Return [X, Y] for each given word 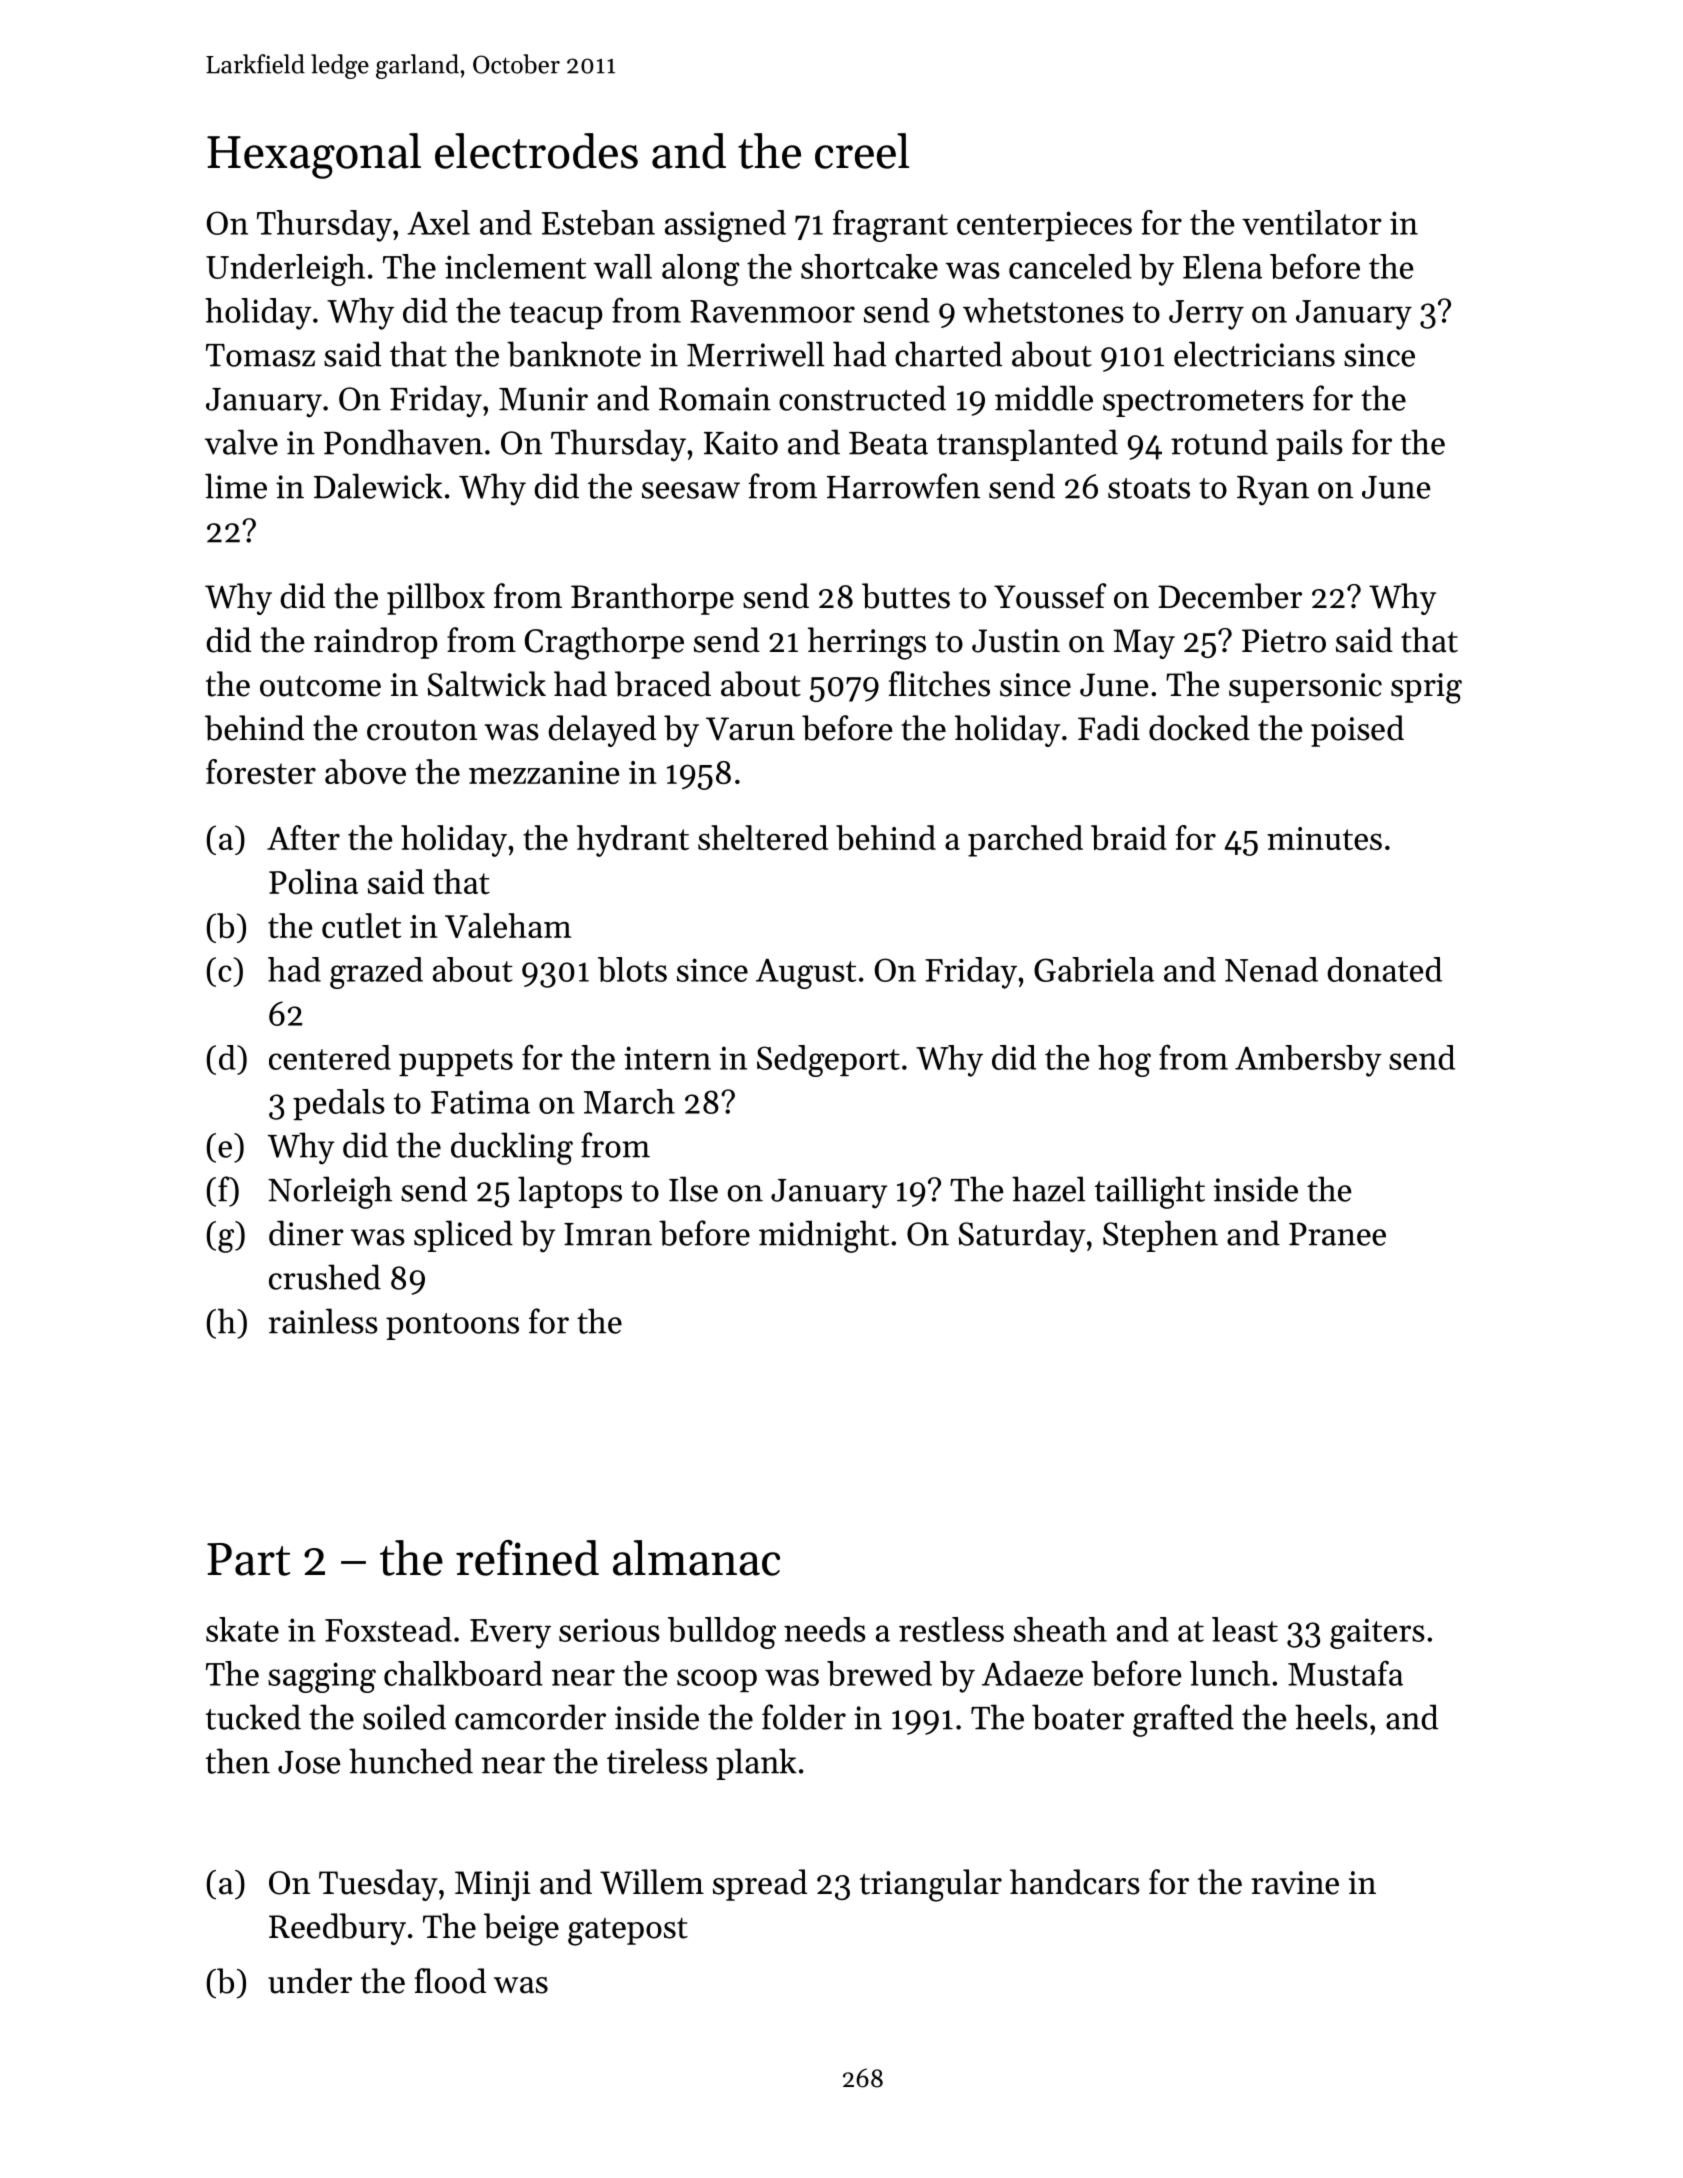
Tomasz [260, 355]
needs [825, 1629]
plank [756, 1764]
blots [632, 969]
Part [248, 1559]
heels [1331, 1717]
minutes [1324, 838]
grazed [376, 973]
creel [862, 151]
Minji [493, 1886]
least [1245, 1629]
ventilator [1312, 222]
